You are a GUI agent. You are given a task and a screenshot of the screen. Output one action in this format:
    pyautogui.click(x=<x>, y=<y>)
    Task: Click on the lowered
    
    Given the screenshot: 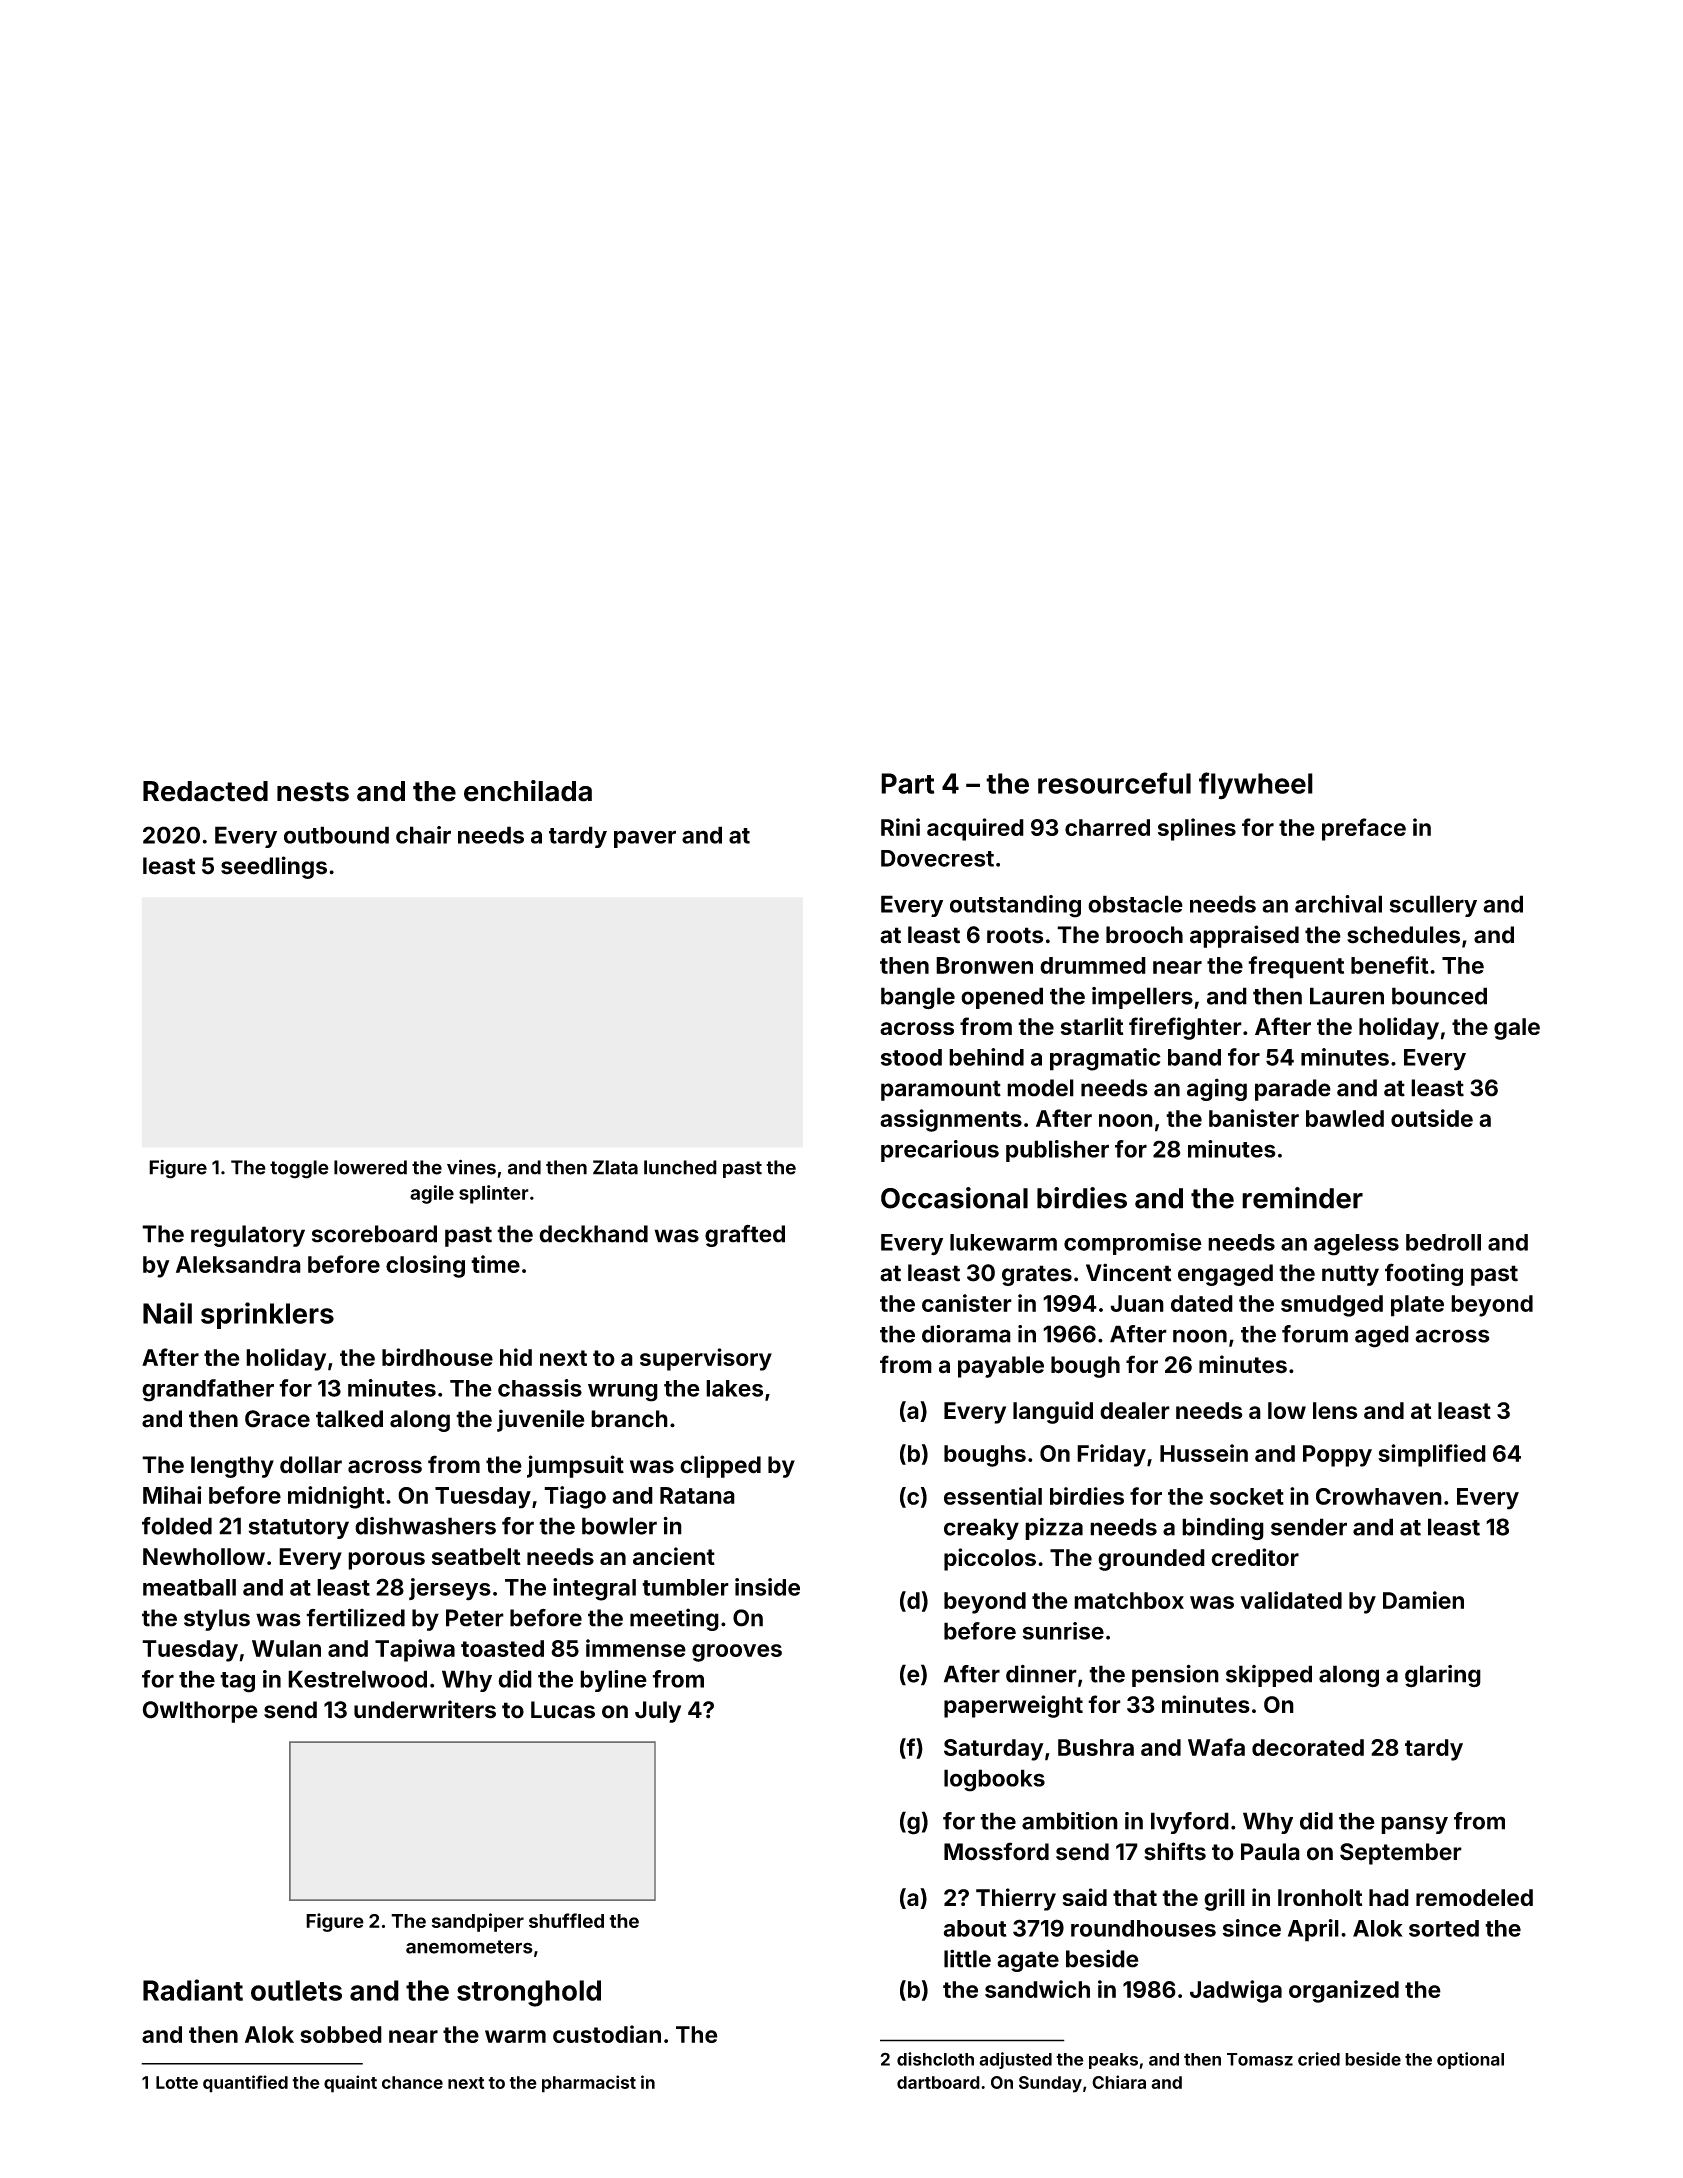 What is the action you would take?
    pyautogui.click(x=370, y=1167)
